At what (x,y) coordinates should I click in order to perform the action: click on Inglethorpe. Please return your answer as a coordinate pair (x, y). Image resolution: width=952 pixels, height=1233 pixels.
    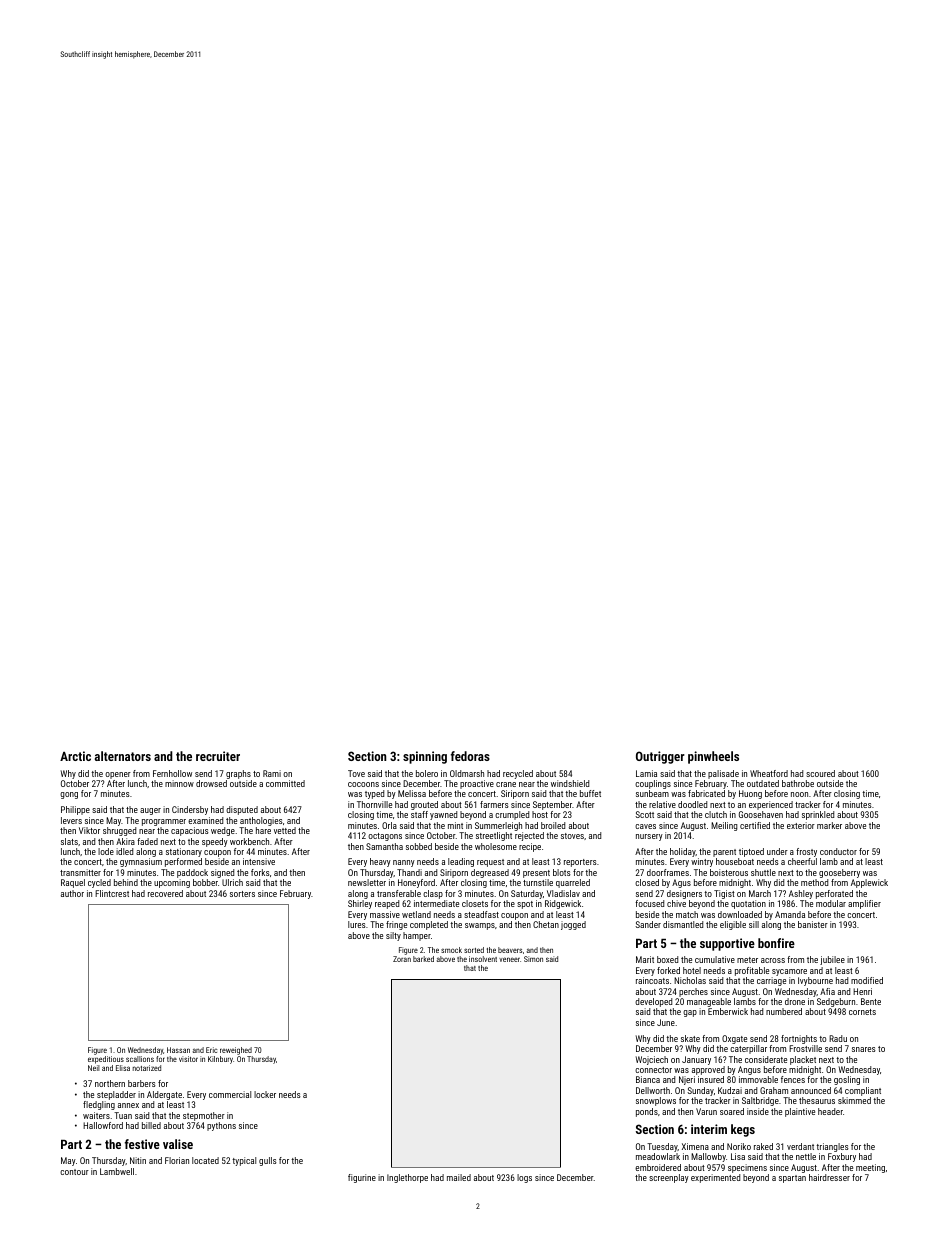
    Looking at the image, I should click on (407, 1178).
